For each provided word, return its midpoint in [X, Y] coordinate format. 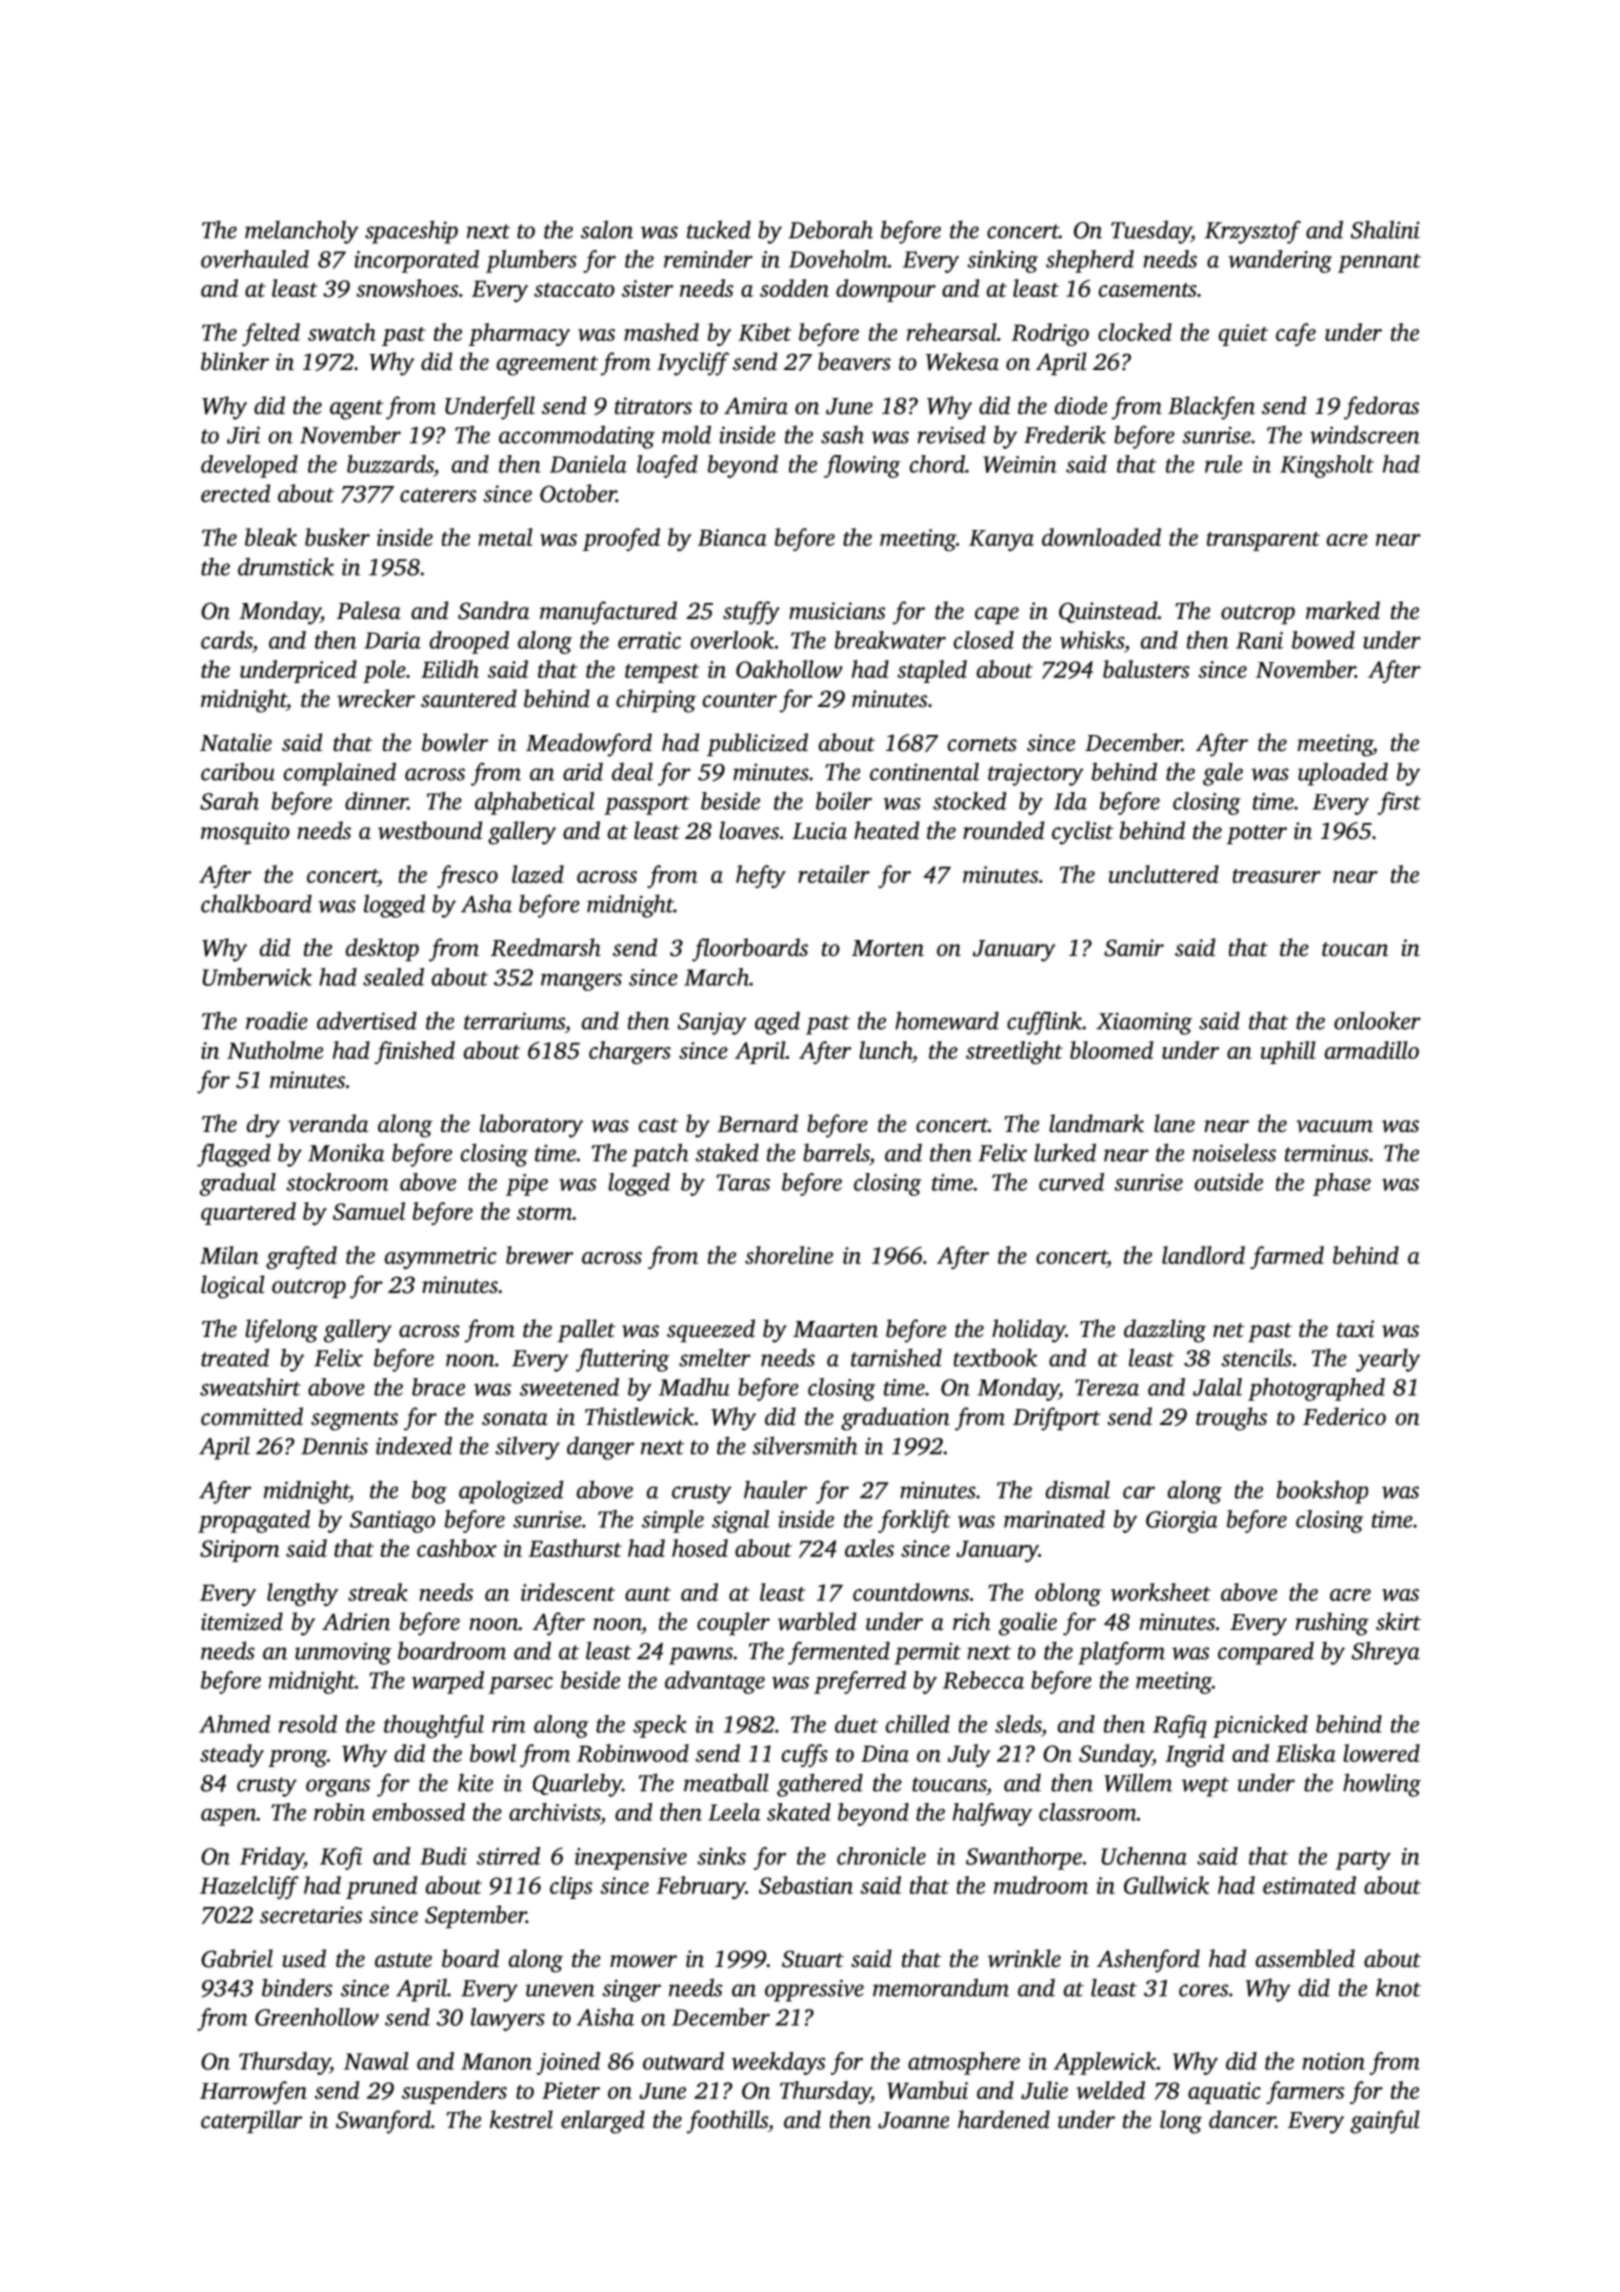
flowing [862, 466]
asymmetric [441, 1258]
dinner [376, 801]
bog [429, 1492]
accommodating [577, 437]
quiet [1243, 335]
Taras [743, 1182]
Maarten [835, 1329]
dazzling [1165, 1331]
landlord [1203, 1255]
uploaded [1343, 774]
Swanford [383, 2122]
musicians [837, 611]
